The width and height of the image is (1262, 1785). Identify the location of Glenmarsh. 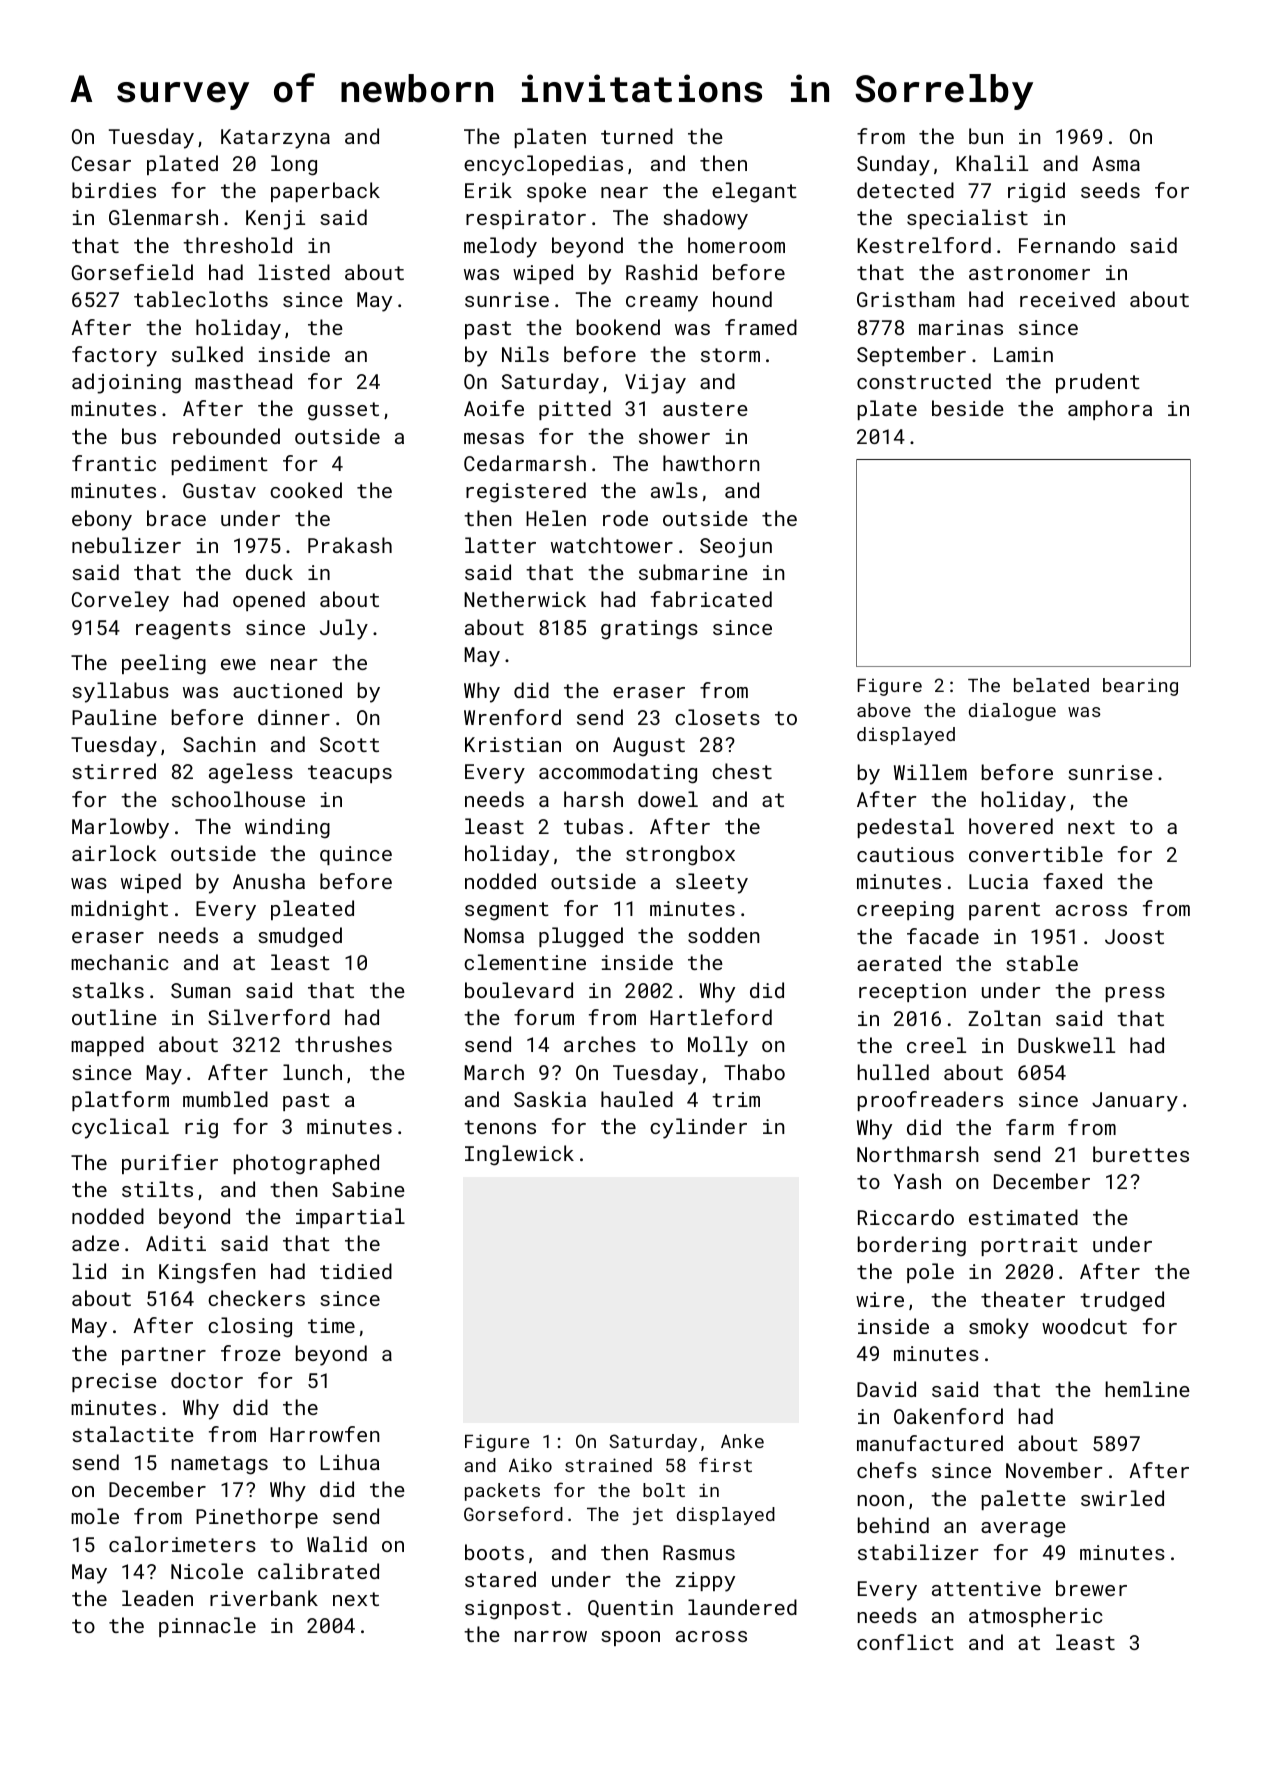
(163, 217).
